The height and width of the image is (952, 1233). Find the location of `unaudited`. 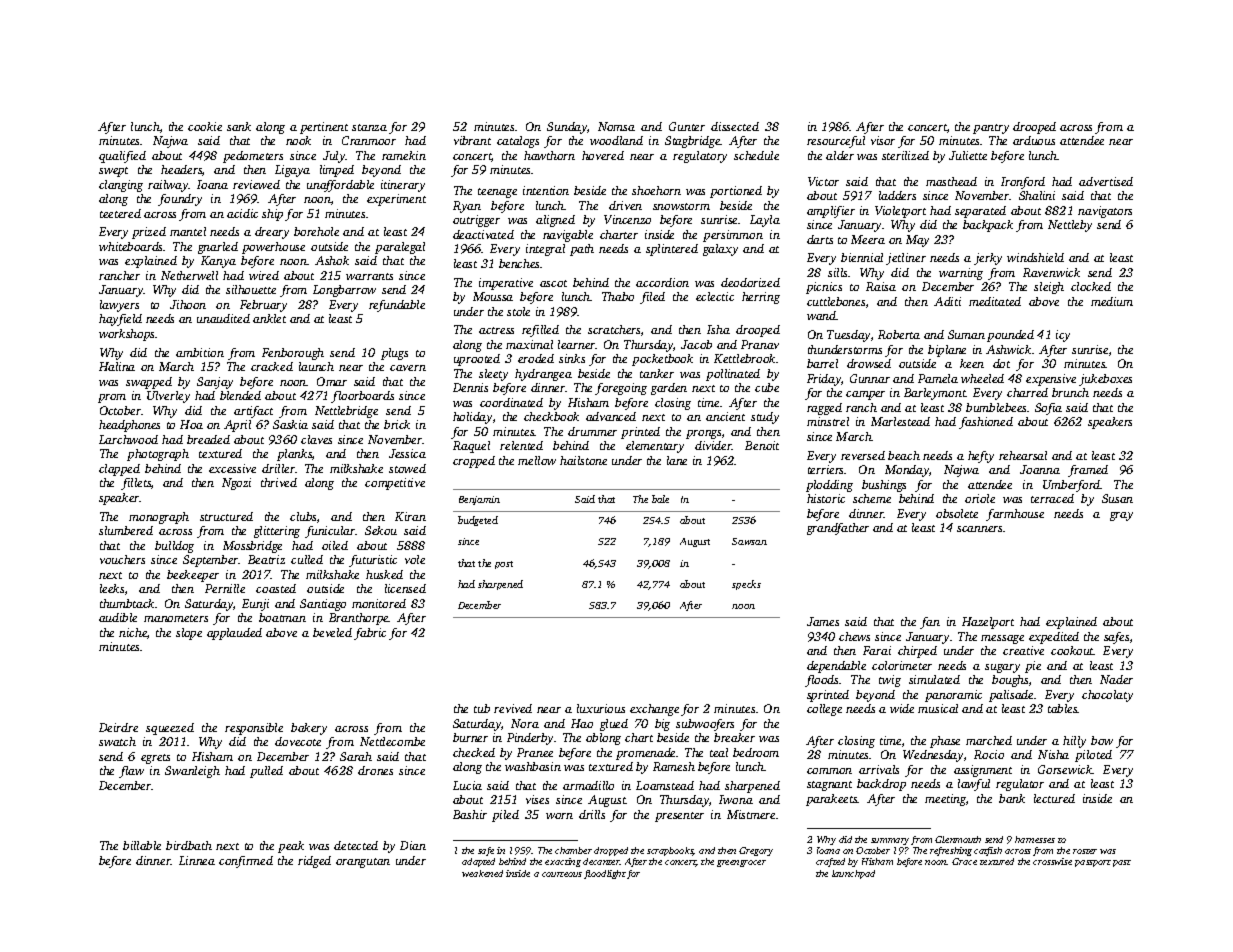

unaudited is located at coordinates (223, 318).
